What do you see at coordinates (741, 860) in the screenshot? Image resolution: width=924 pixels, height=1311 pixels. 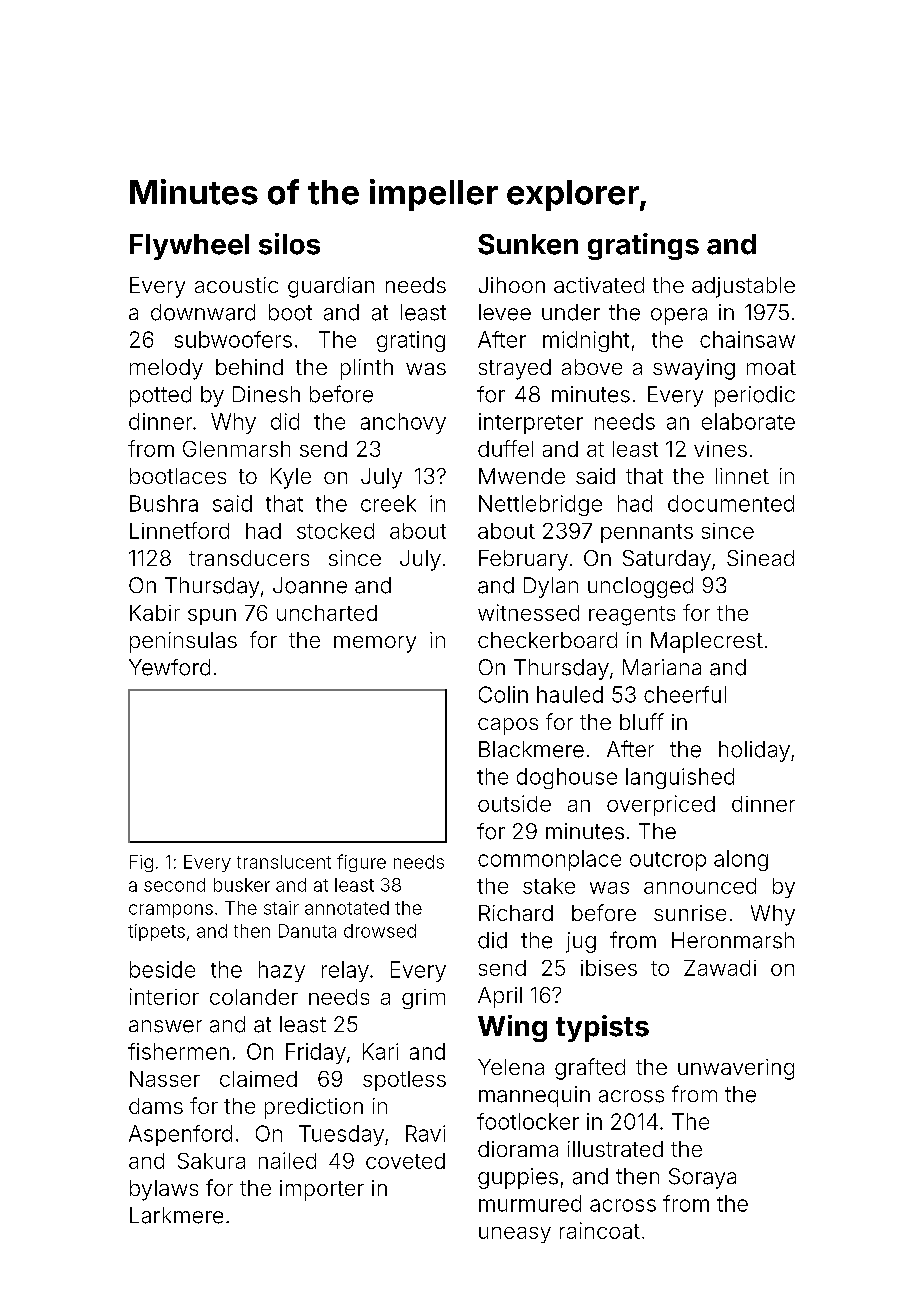 I see `along` at bounding box center [741, 860].
